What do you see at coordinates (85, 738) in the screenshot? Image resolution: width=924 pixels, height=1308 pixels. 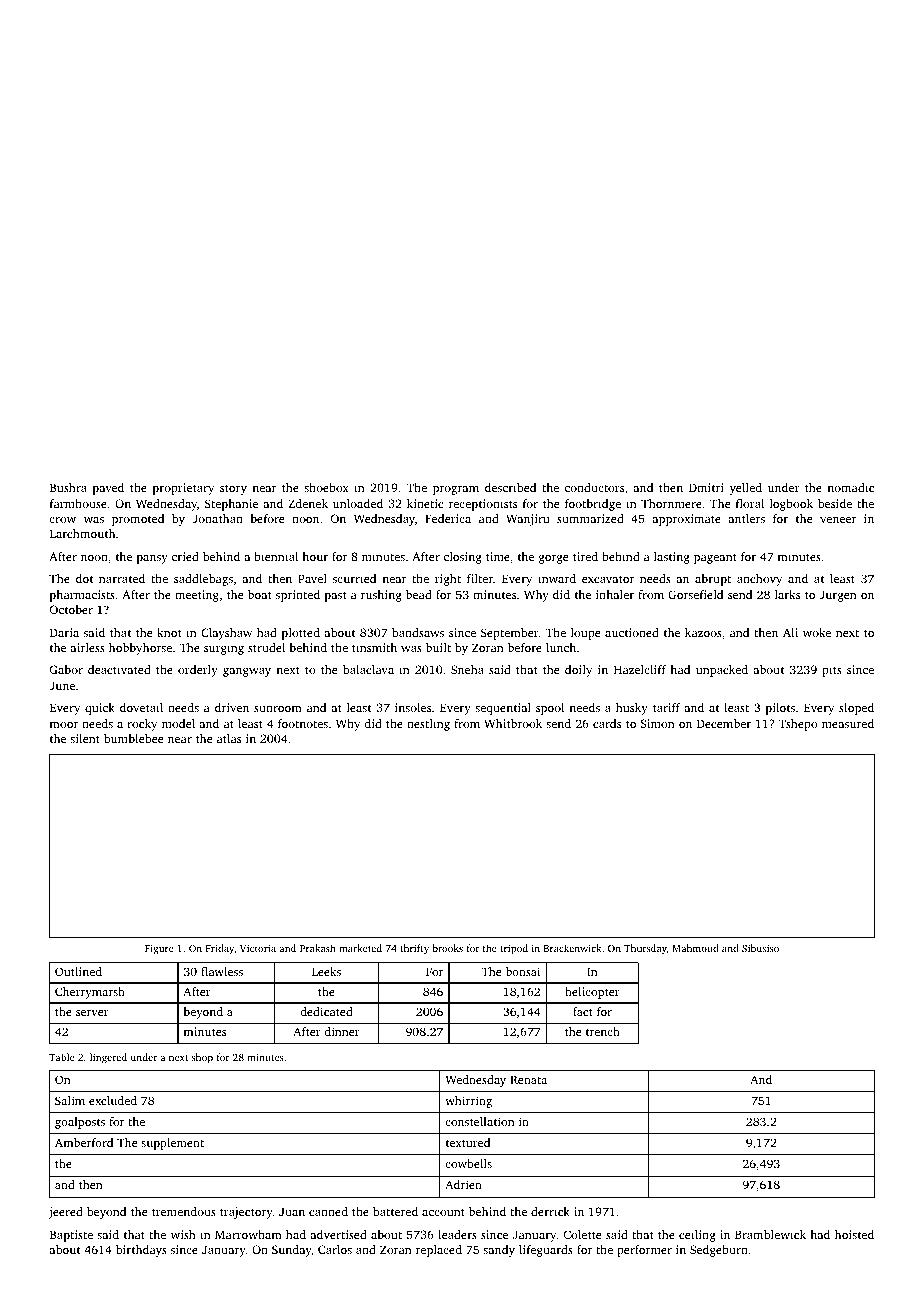 I see `silent` at bounding box center [85, 738].
